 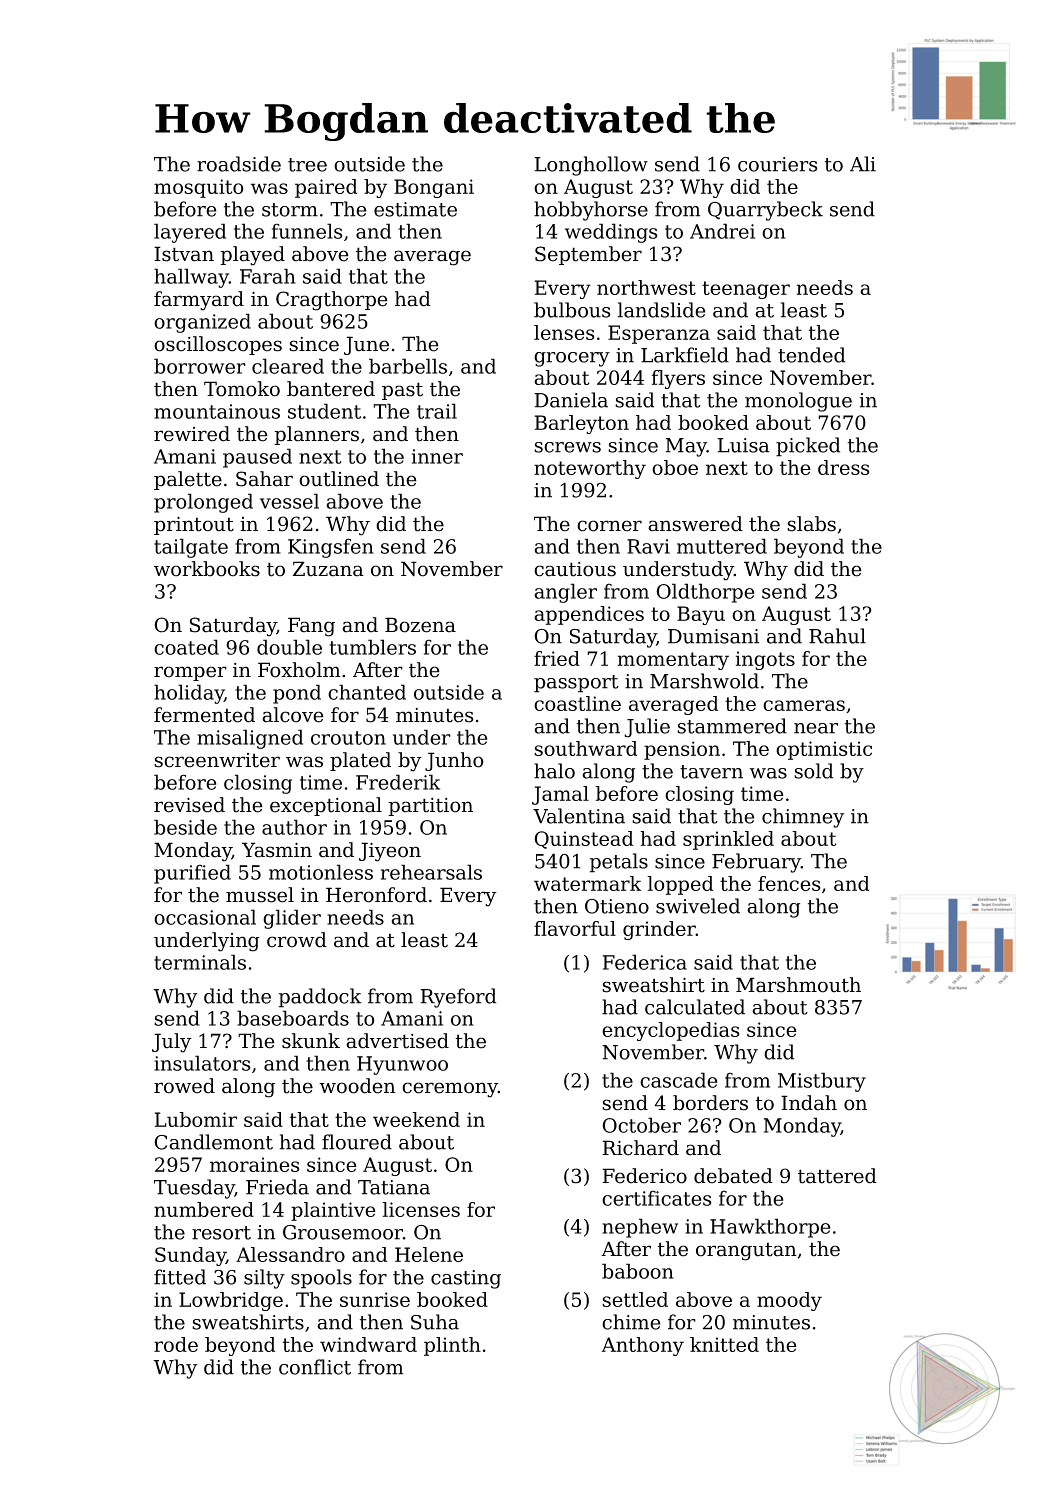 I want to click on couriers, so click(x=778, y=164).
